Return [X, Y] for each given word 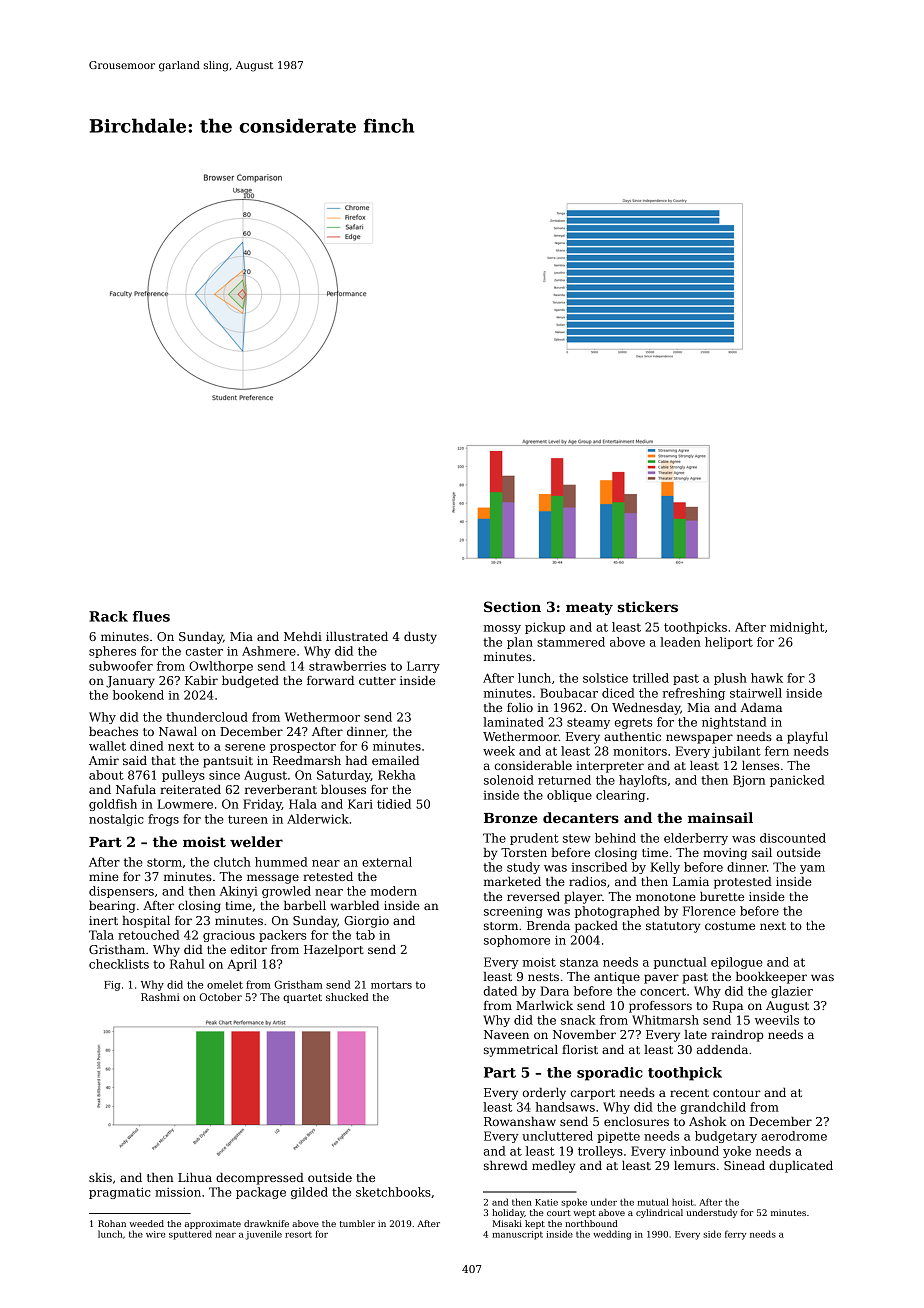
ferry [735, 1235]
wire [155, 1234]
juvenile [263, 1235]
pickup [545, 628]
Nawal [178, 731]
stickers [648, 606]
